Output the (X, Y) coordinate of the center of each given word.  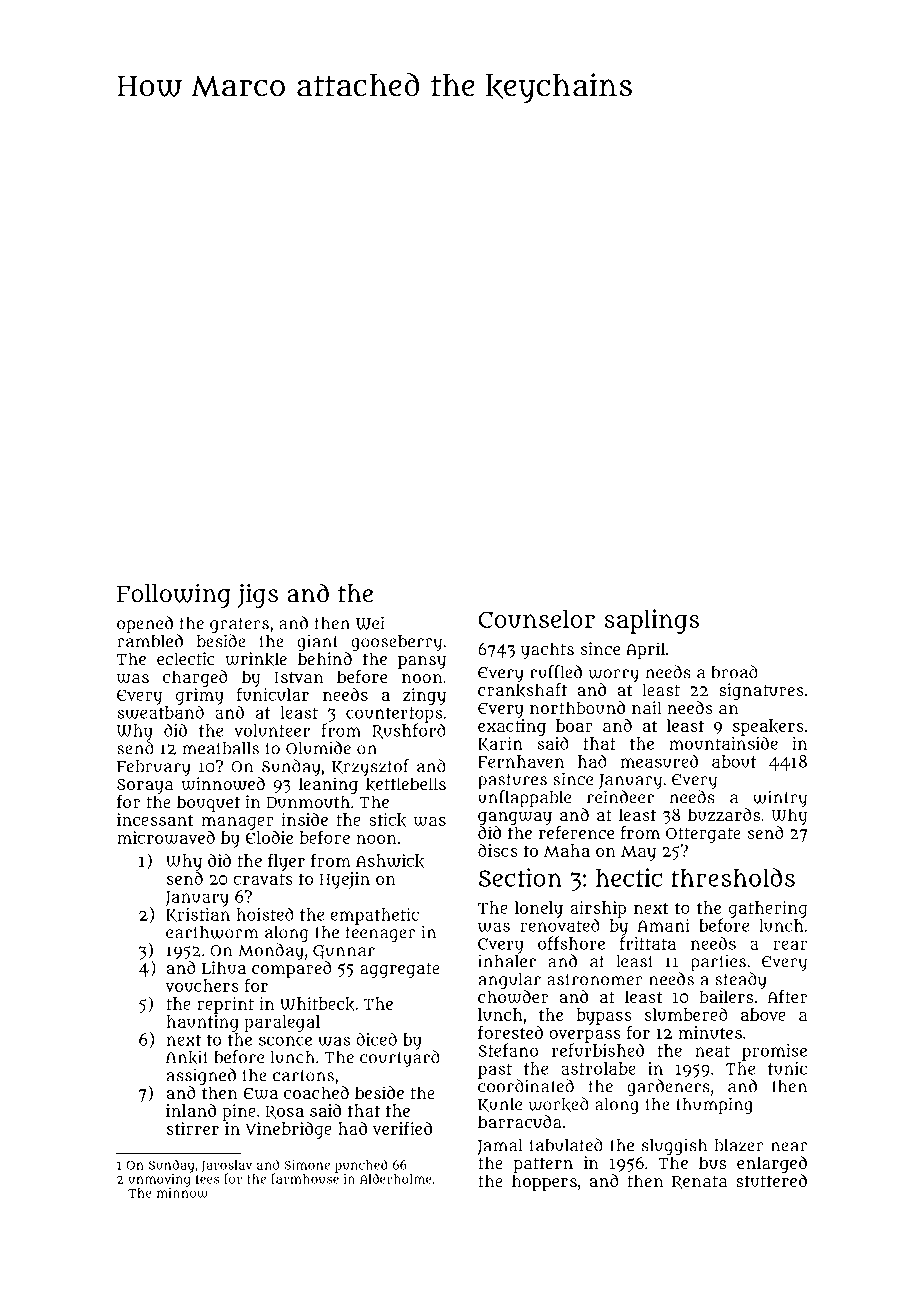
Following (174, 595)
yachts (547, 650)
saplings (652, 621)
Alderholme (396, 1178)
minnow (182, 1193)
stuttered (771, 1180)
